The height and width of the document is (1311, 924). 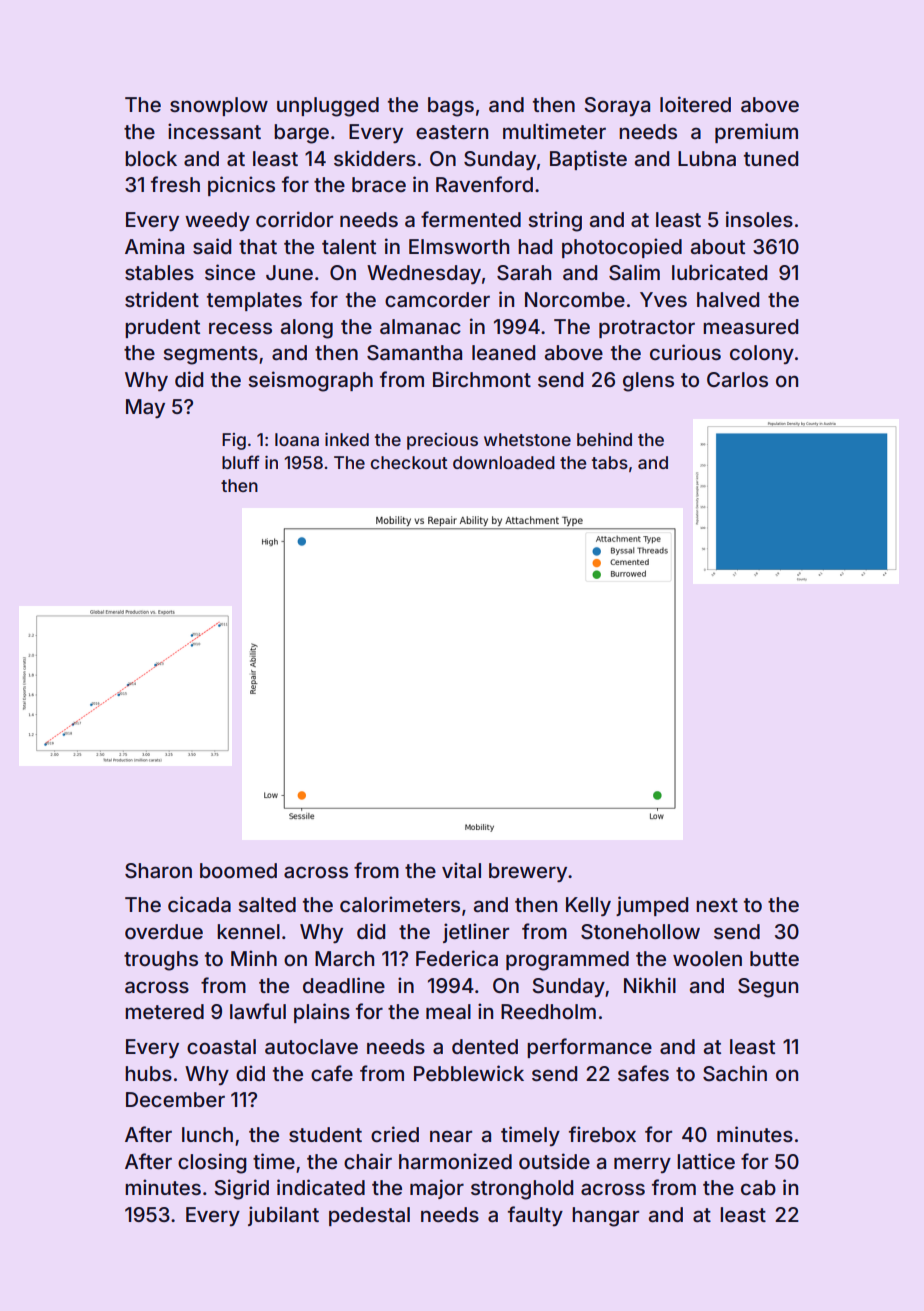 What do you see at coordinates (294, 219) in the document?
I see `corridor` at bounding box center [294, 219].
